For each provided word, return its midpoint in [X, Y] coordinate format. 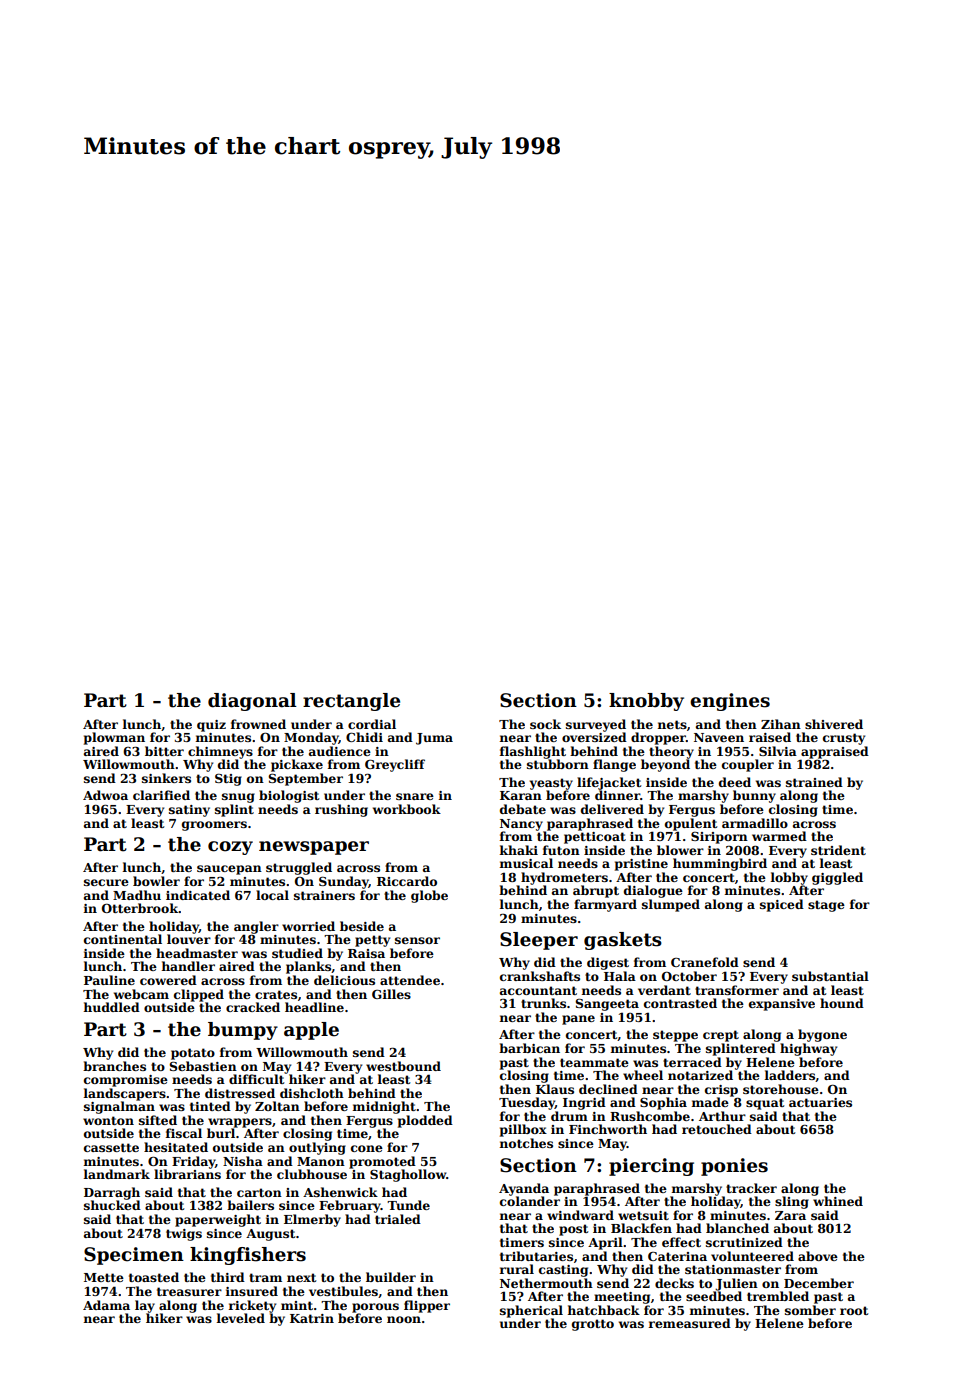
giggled [837, 878]
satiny [189, 811]
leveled [241, 1318]
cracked [253, 1007]
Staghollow [408, 1175]
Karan [521, 795]
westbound [403, 1066]
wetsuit [643, 1215]
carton [259, 1192]
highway [808, 1049]
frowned [258, 724]
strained [814, 782]
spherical [531, 1311]
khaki [519, 850]
